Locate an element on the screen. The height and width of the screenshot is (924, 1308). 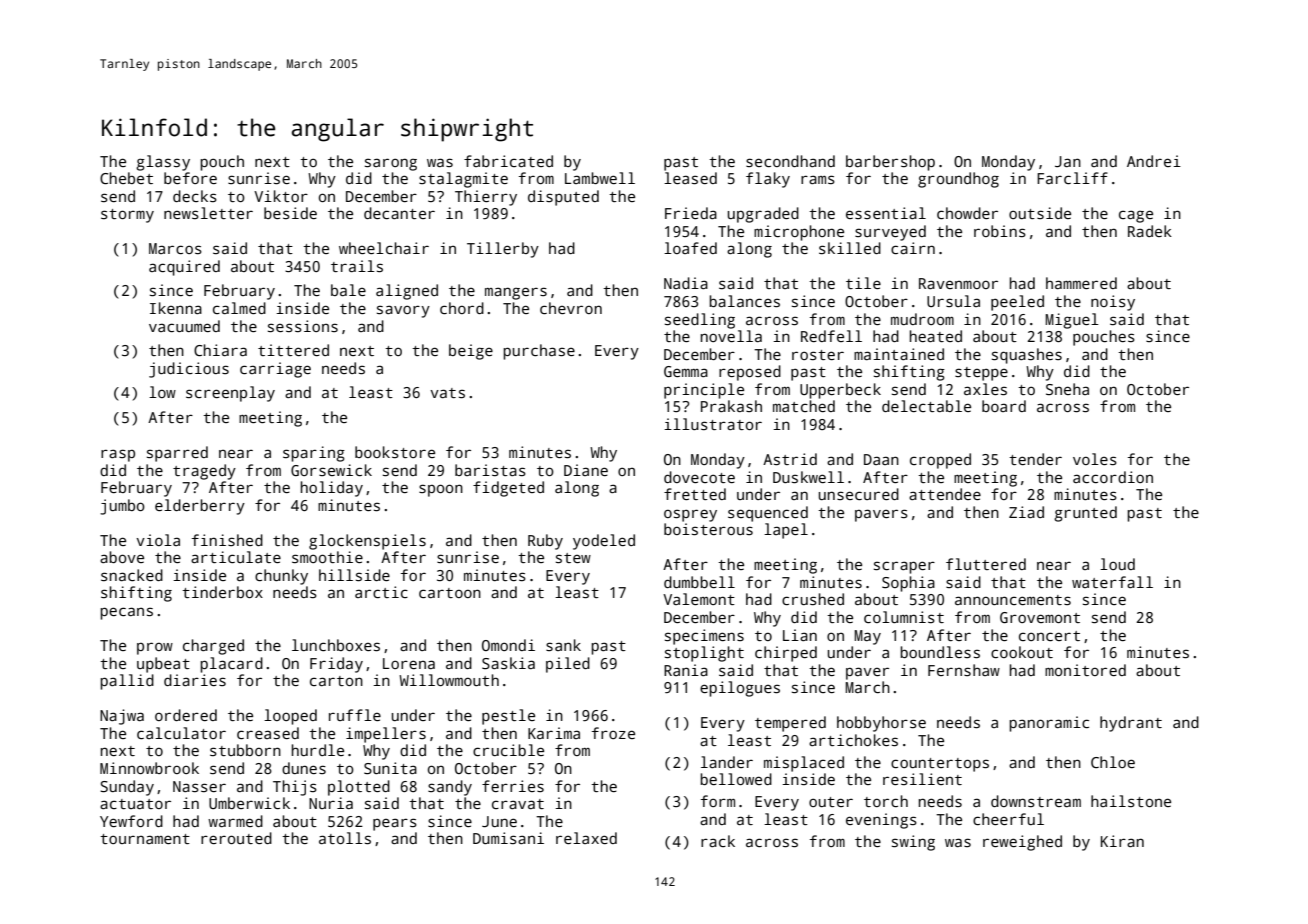
squashes is located at coordinates (1027, 356).
